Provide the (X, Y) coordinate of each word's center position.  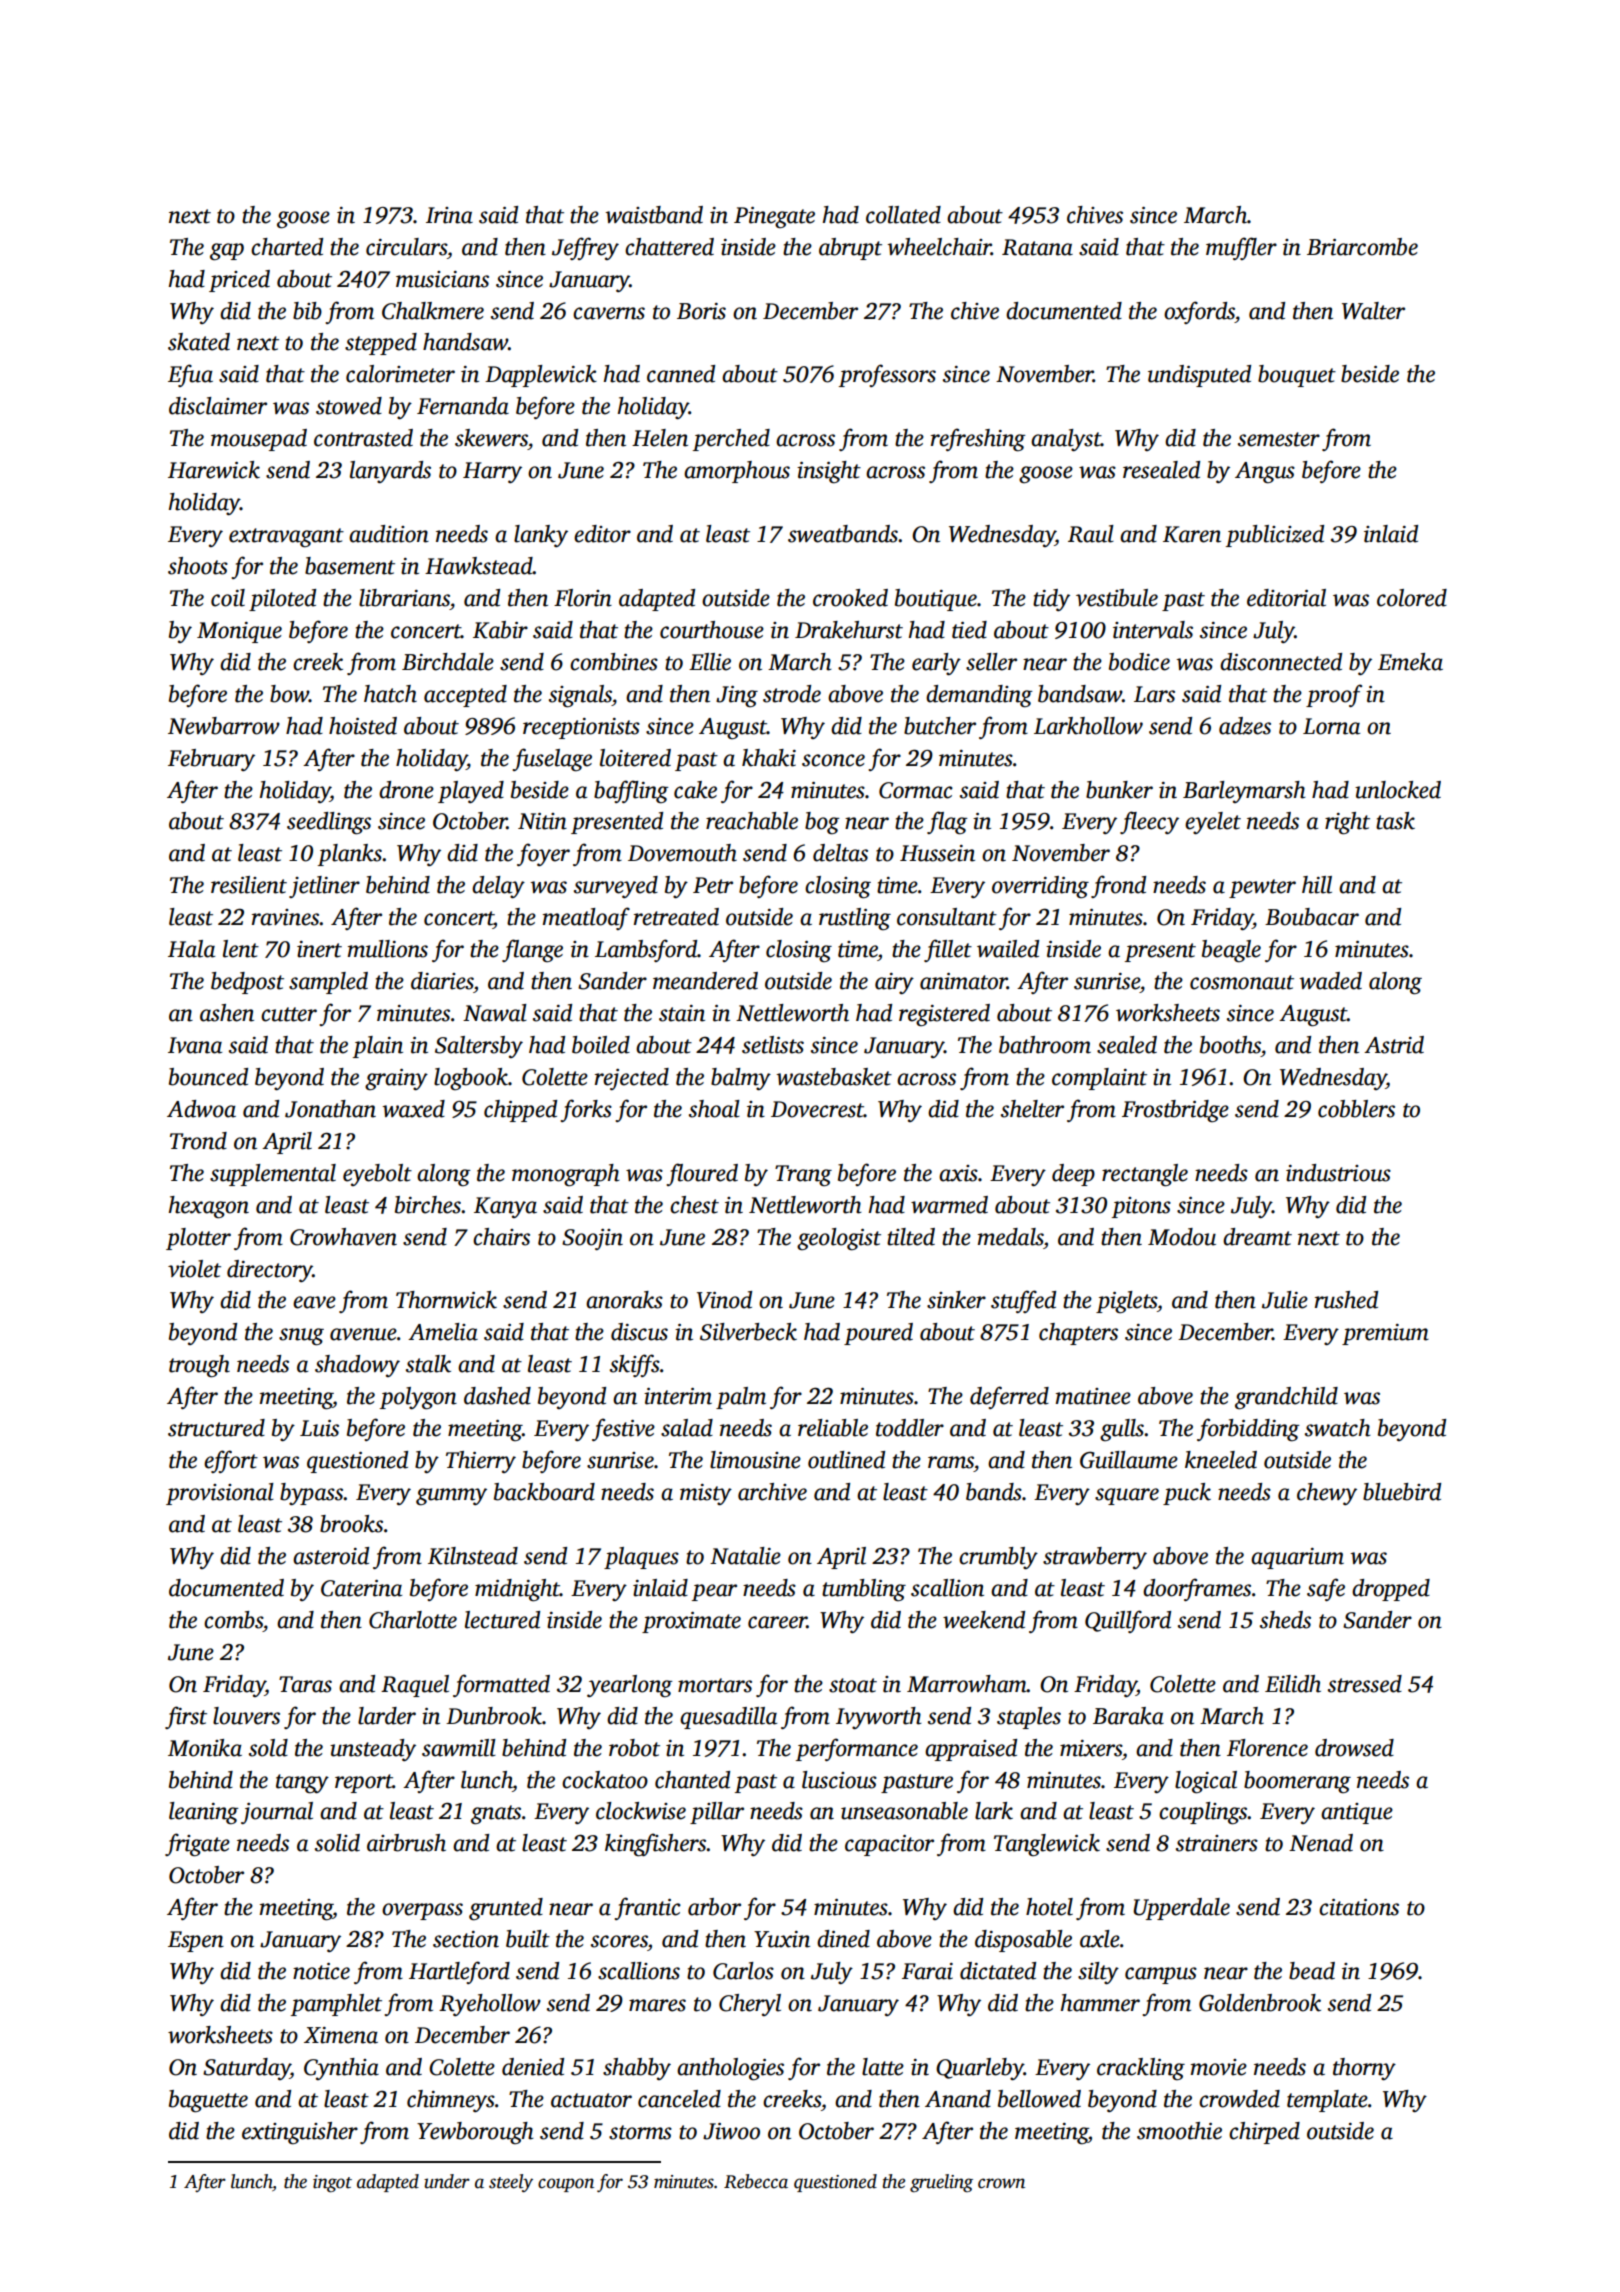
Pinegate (774, 217)
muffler (1241, 248)
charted (287, 247)
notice (321, 1971)
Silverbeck (748, 1332)
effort (231, 1461)
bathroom (1045, 1045)
